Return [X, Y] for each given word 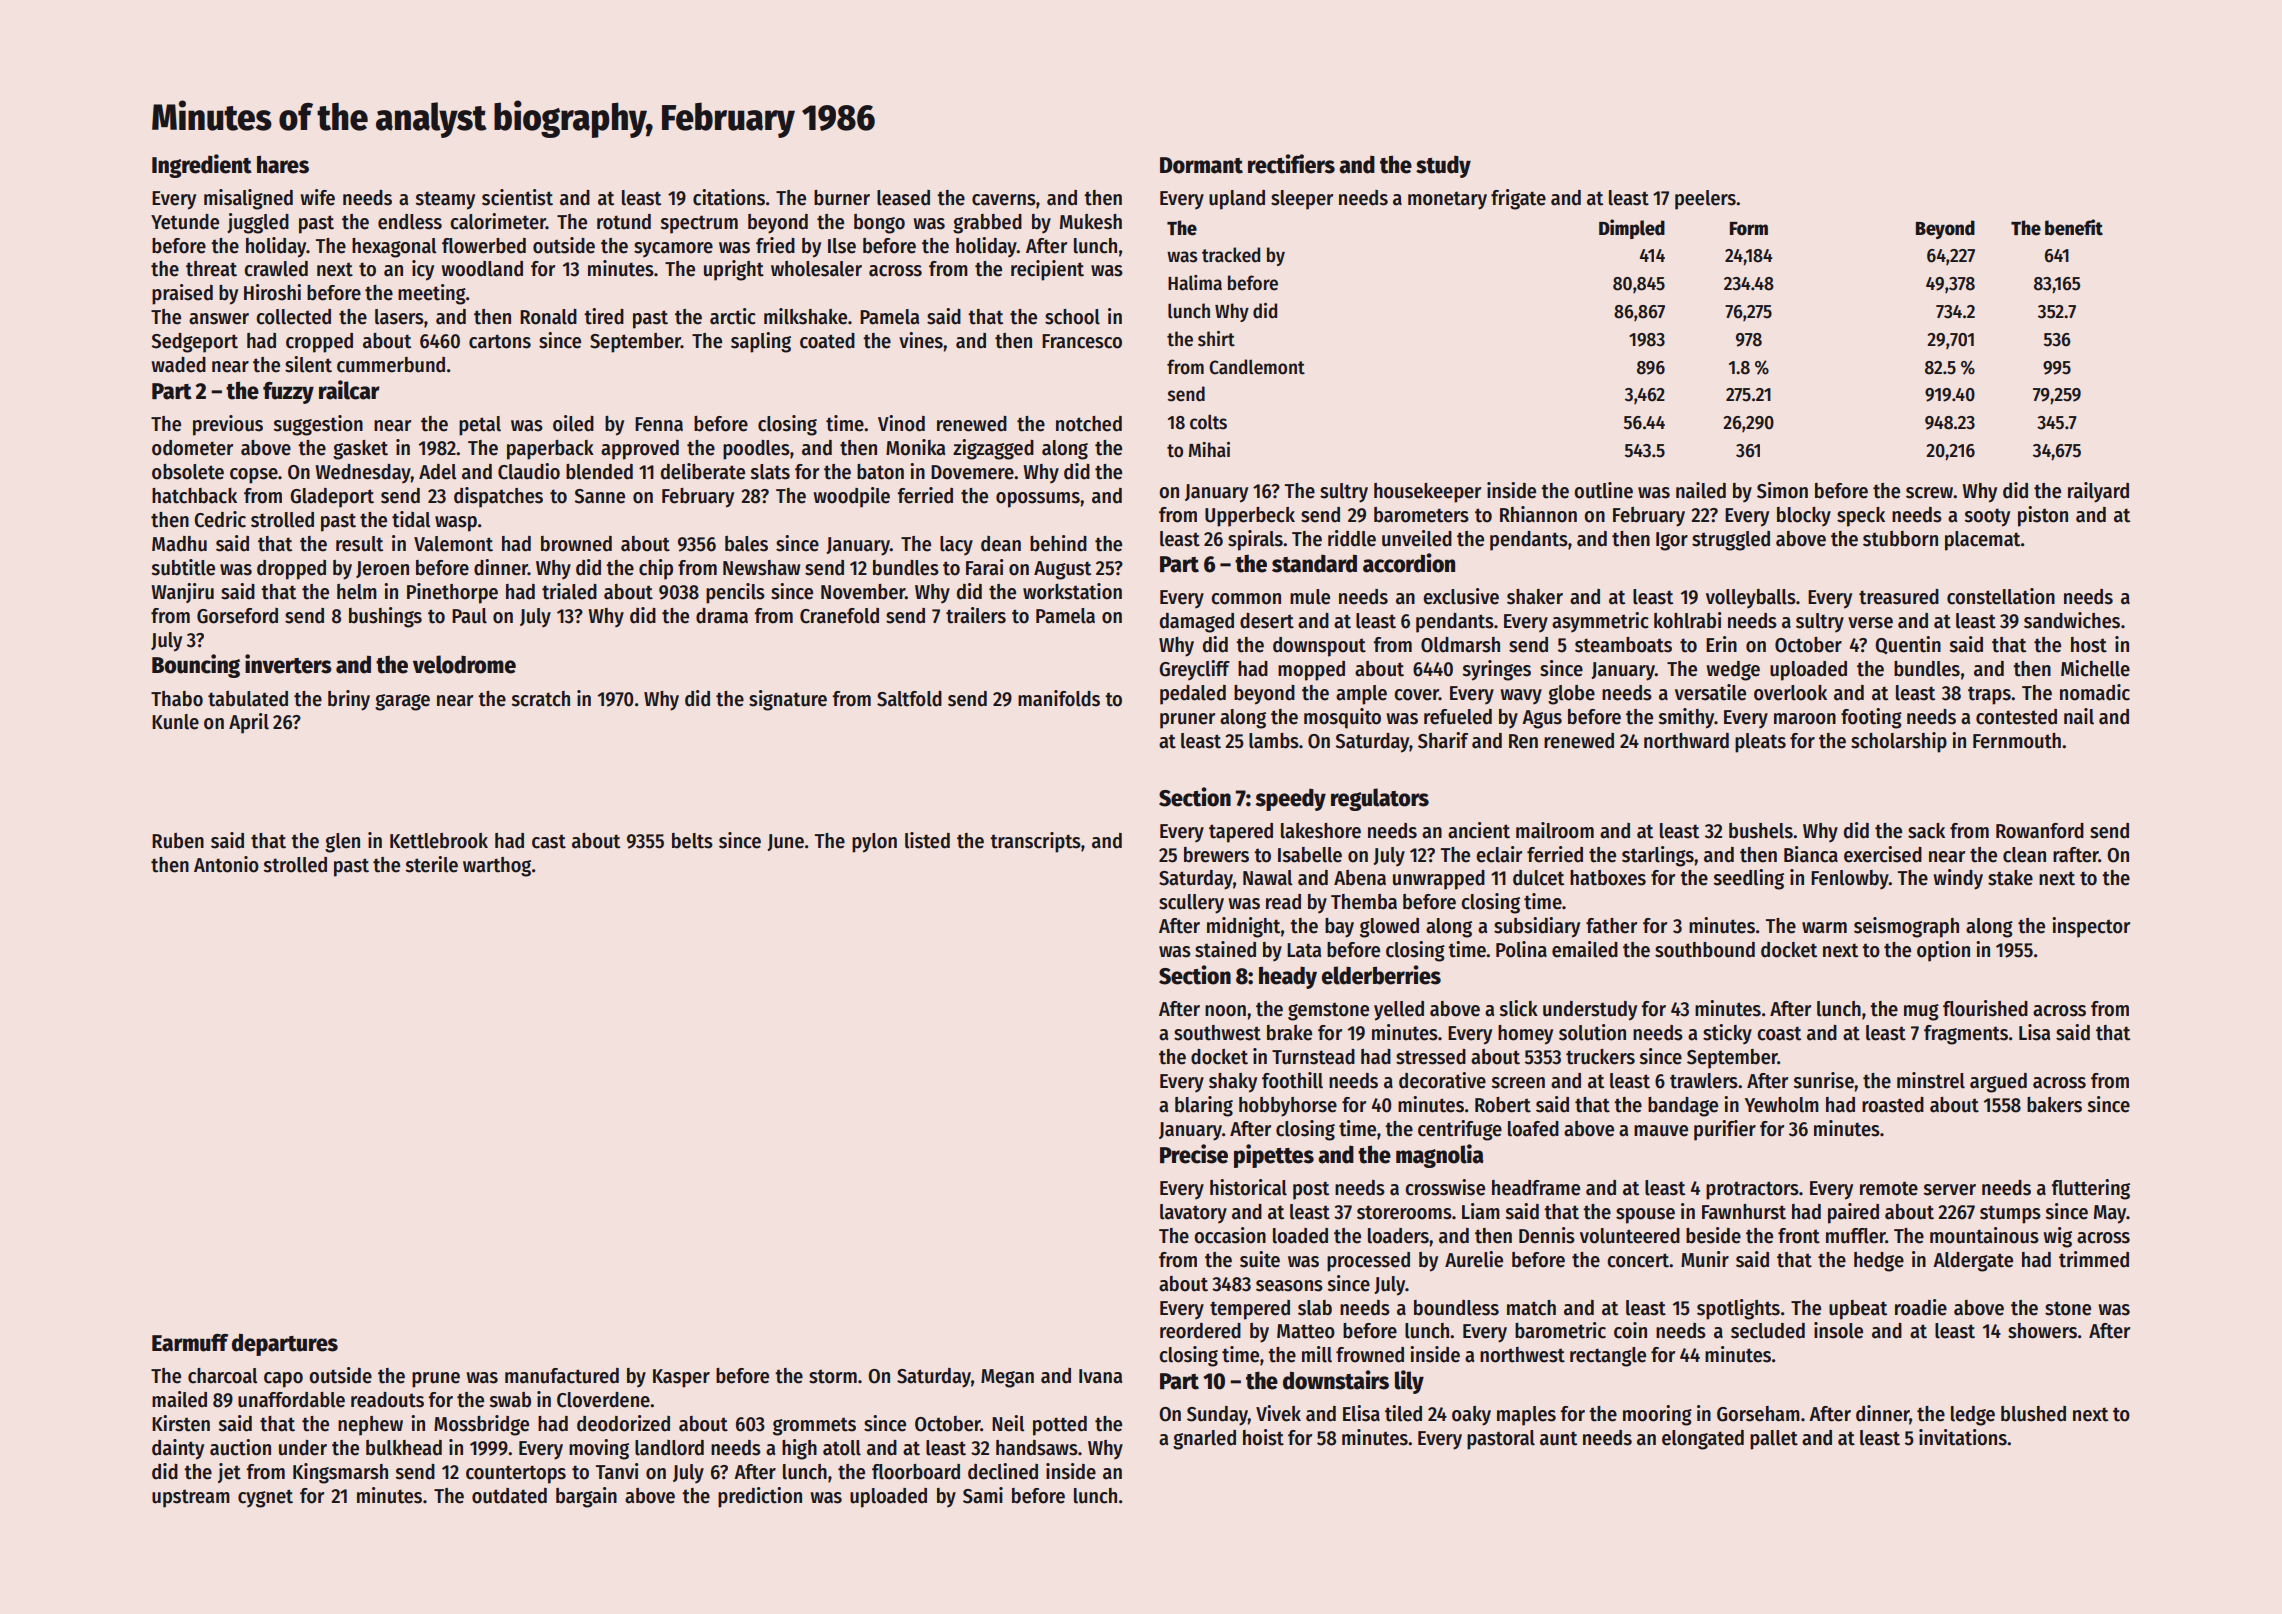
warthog [497, 867]
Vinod [901, 423]
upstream [191, 1498]
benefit [2074, 227]
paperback [550, 450]
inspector [2091, 927]
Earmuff [190, 1343]
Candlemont [1257, 367]
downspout [1319, 647]
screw [1930, 493]
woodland [482, 269]
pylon [874, 843]
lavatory [1193, 1213]
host [2089, 645]
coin [1630, 1330]
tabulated [248, 699]
